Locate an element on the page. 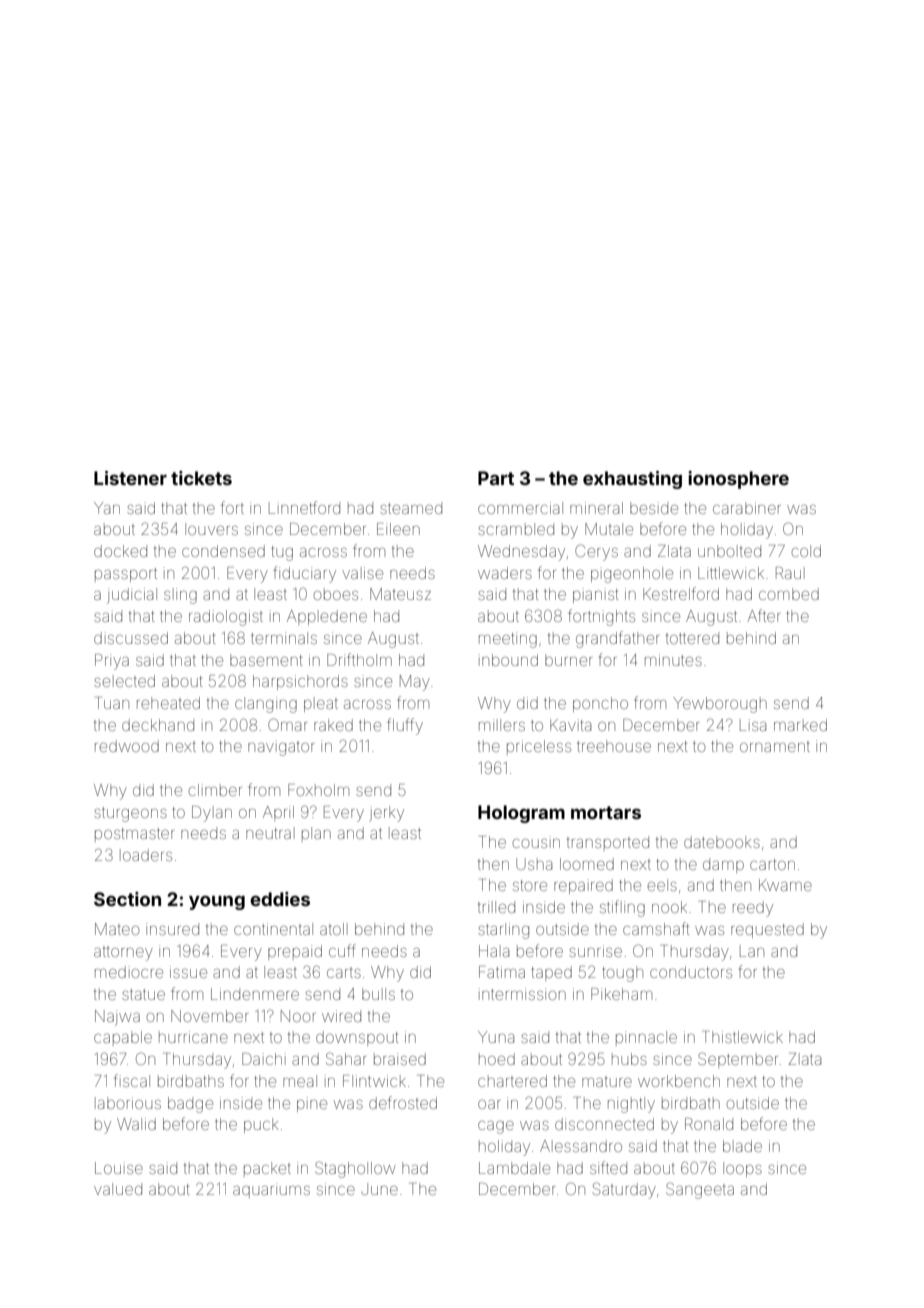 This document has height=1308, width=924. Daichi is located at coordinates (264, 1059).
